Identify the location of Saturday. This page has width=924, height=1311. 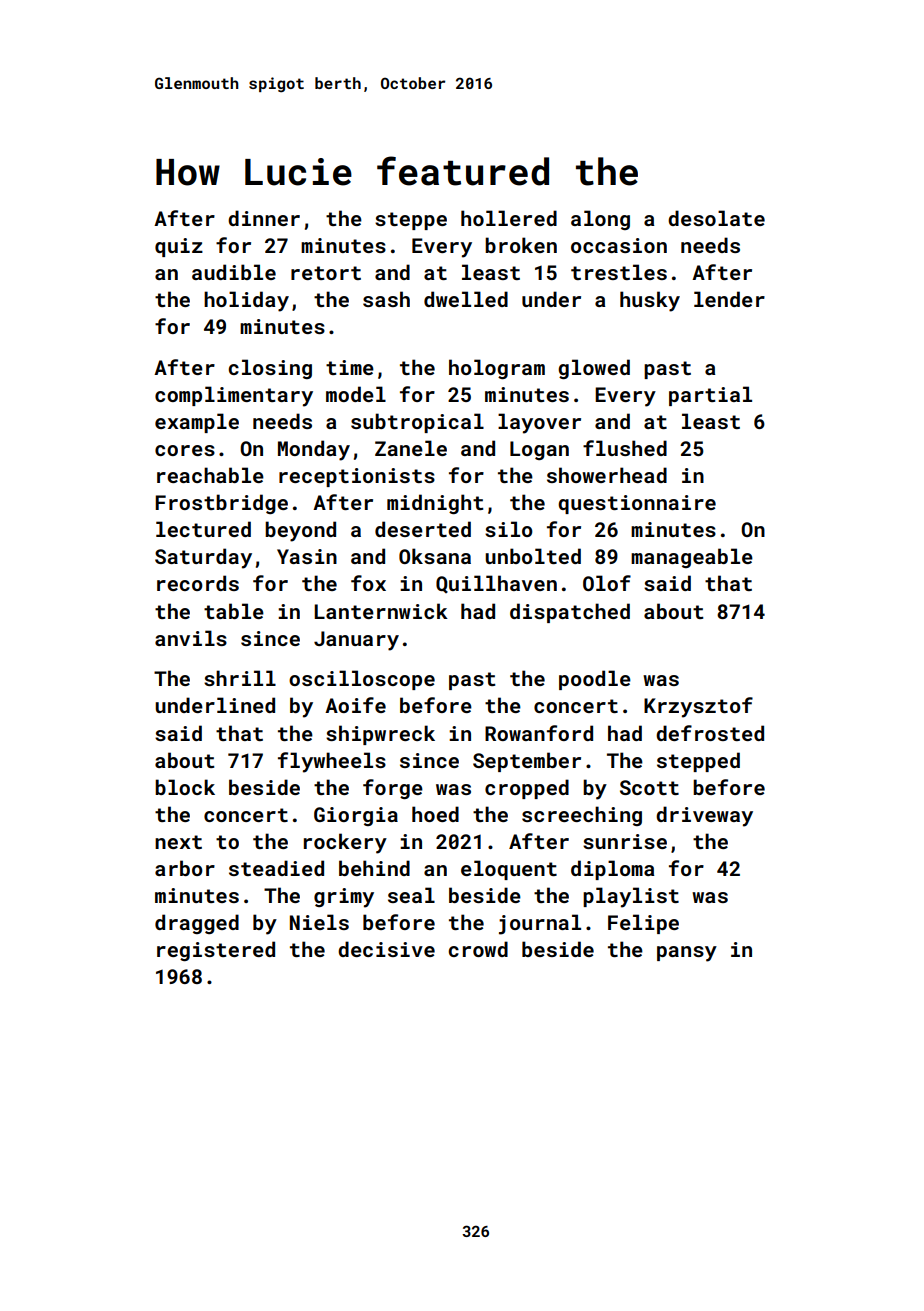
(203, 558).
